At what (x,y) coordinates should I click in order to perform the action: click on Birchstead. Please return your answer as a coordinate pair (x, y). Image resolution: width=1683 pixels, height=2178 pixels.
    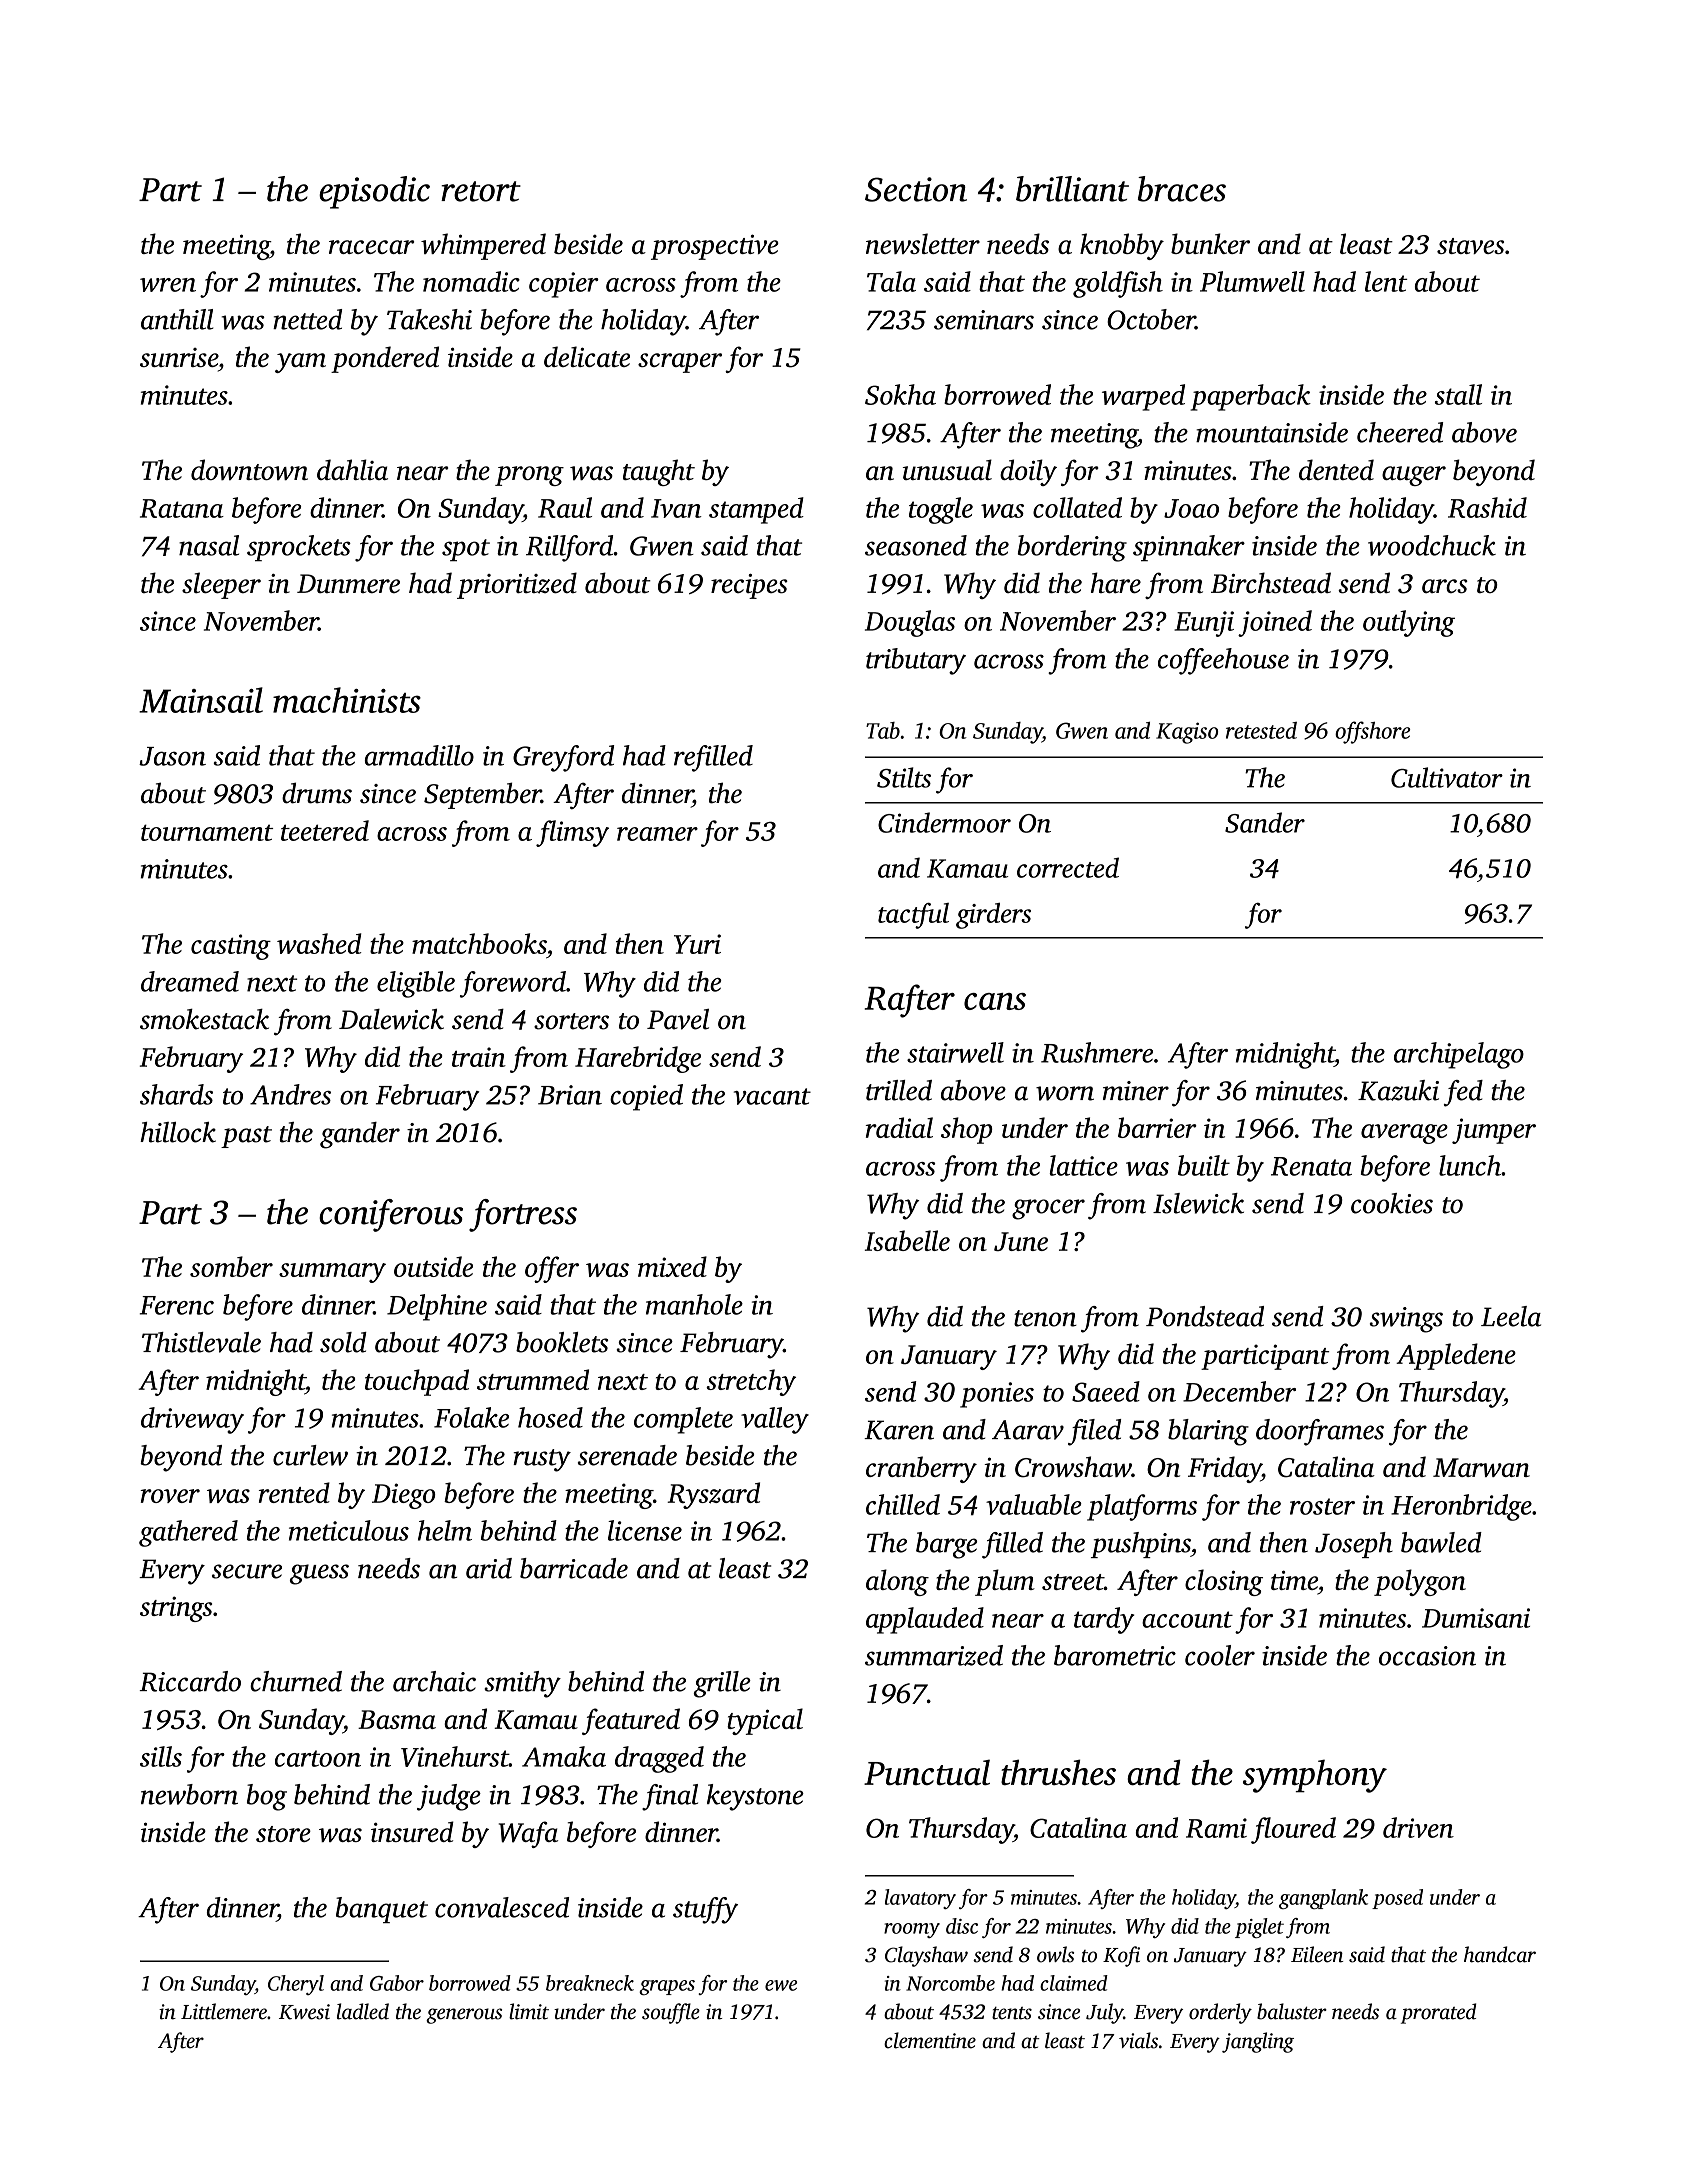
    Looking at the image, I should click on (1271, 583).
